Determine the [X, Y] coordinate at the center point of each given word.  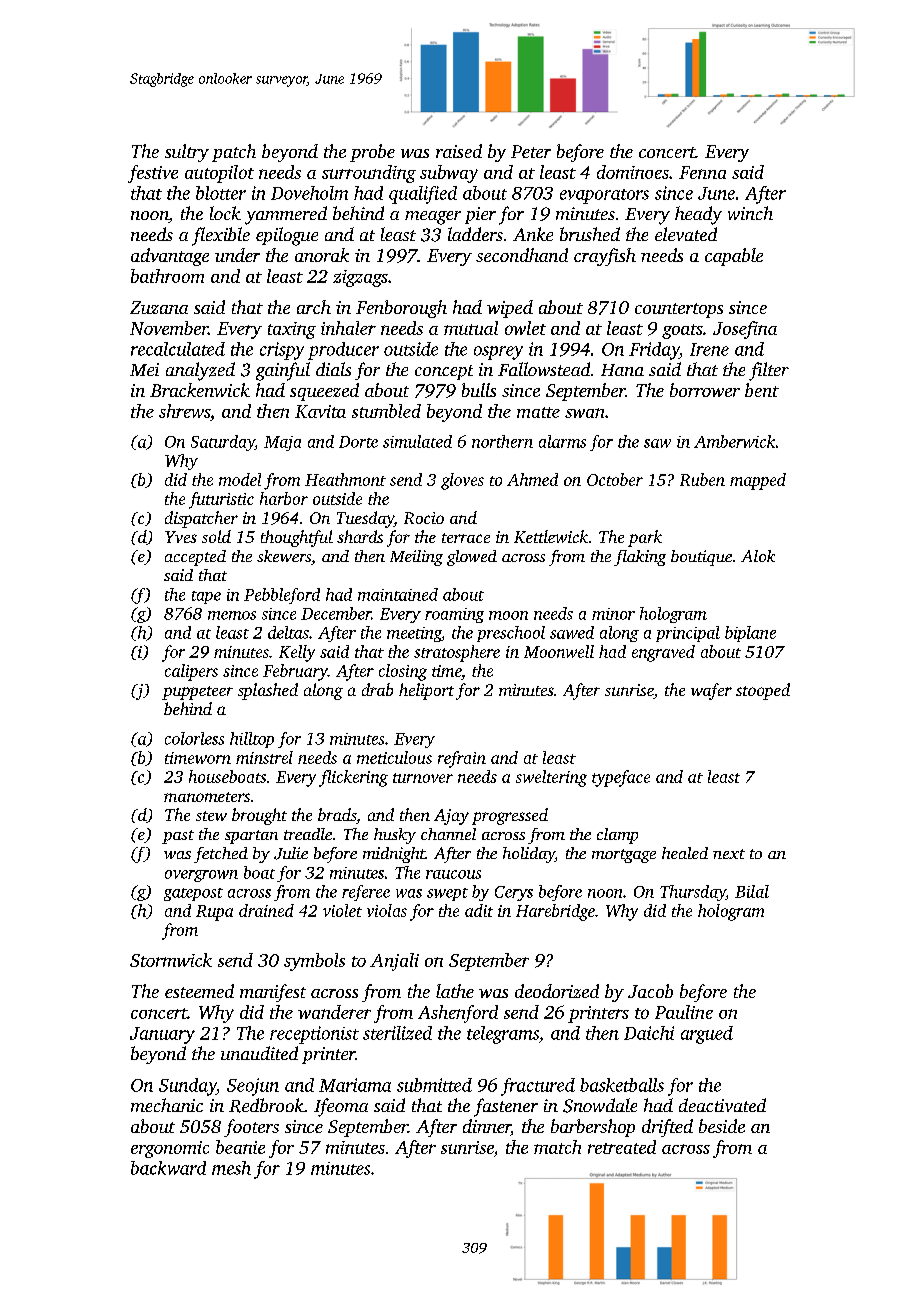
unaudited [259, 1053]
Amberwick [734, 441]
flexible [221, 236]
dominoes [633, 172]
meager [433, 218]
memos [232, 615]
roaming [454, 615]
